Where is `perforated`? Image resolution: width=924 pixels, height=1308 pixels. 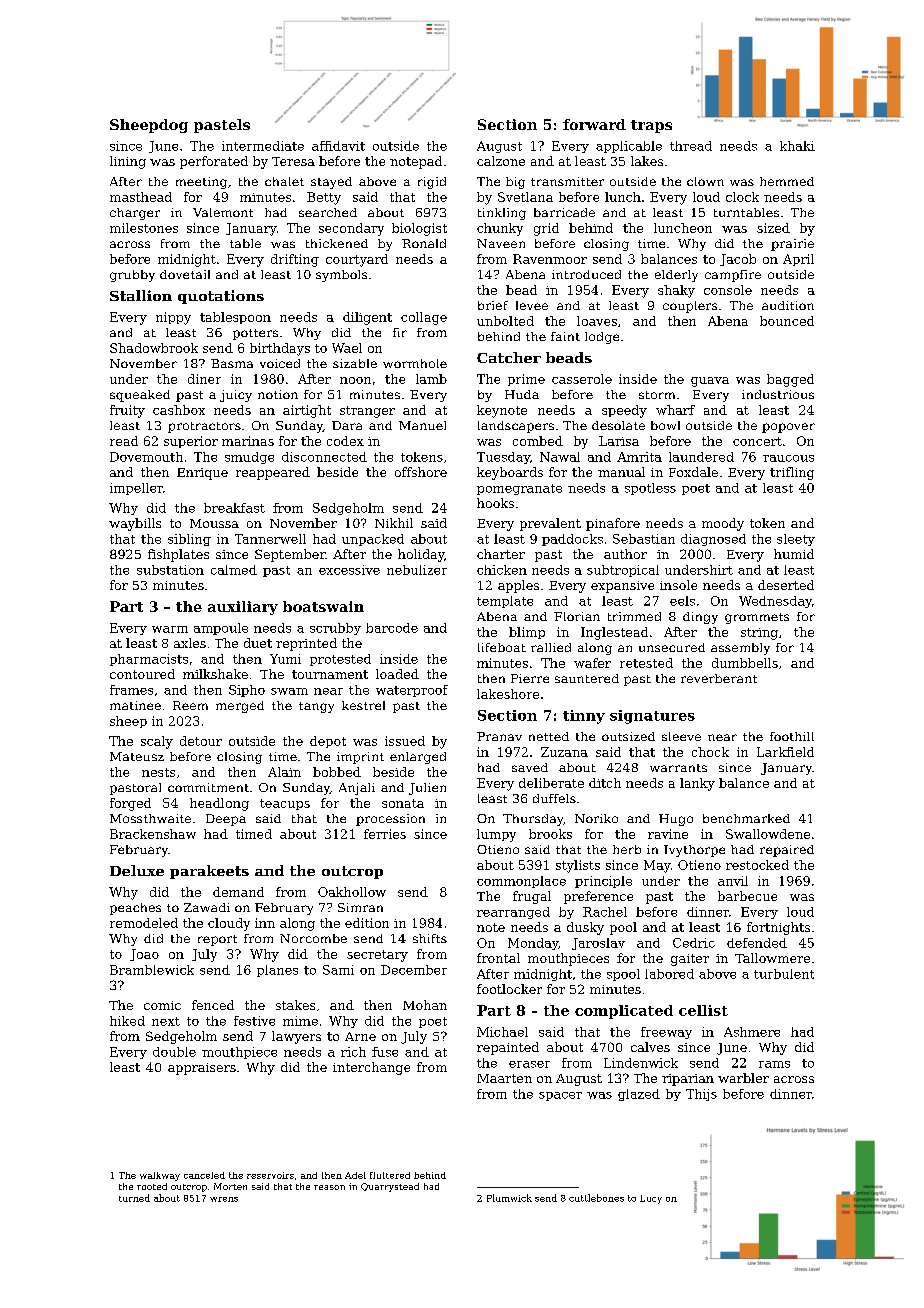
perforated is located at coordinates (214, 162).
